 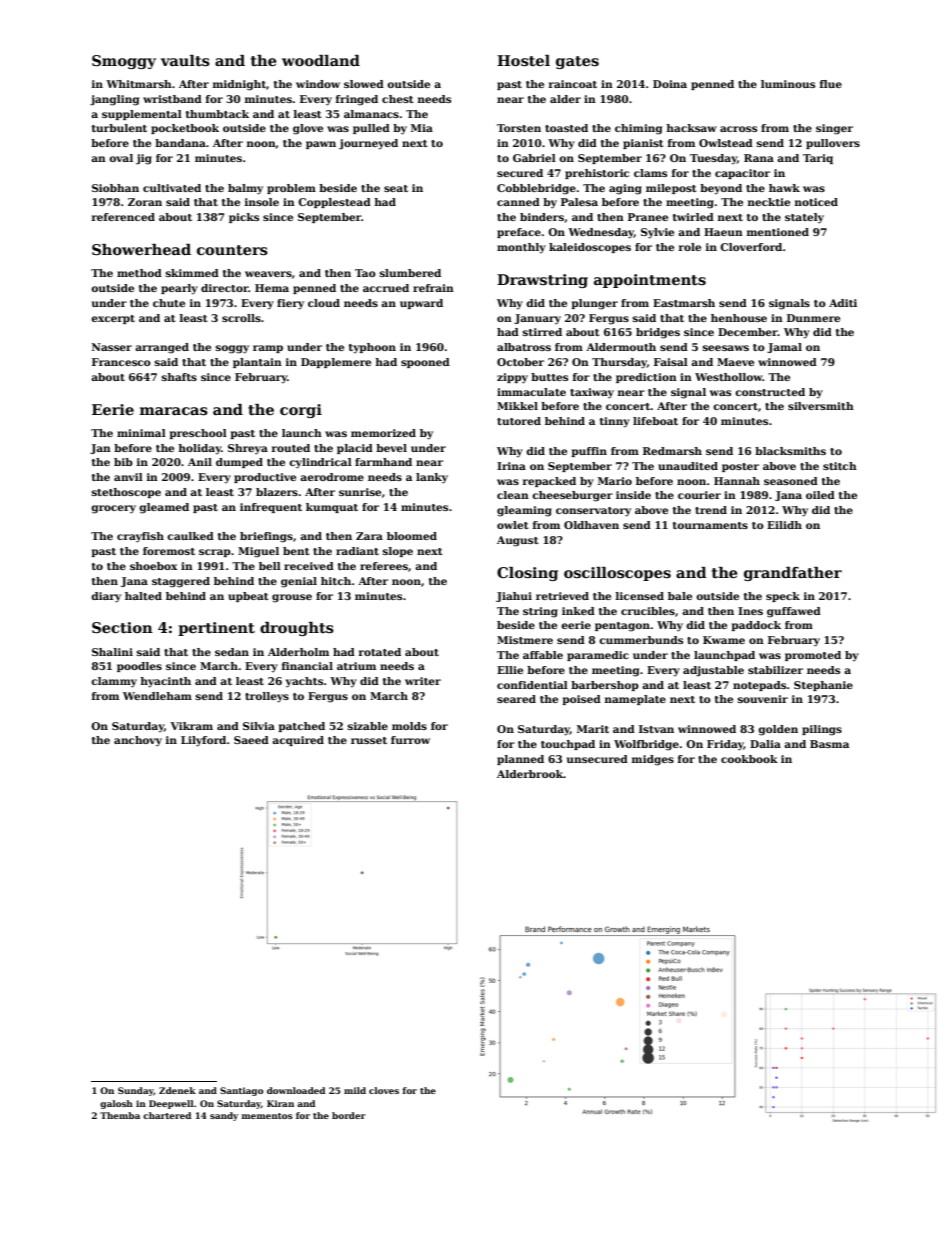 I want to click on woodland, so click(x=321, y=60).
